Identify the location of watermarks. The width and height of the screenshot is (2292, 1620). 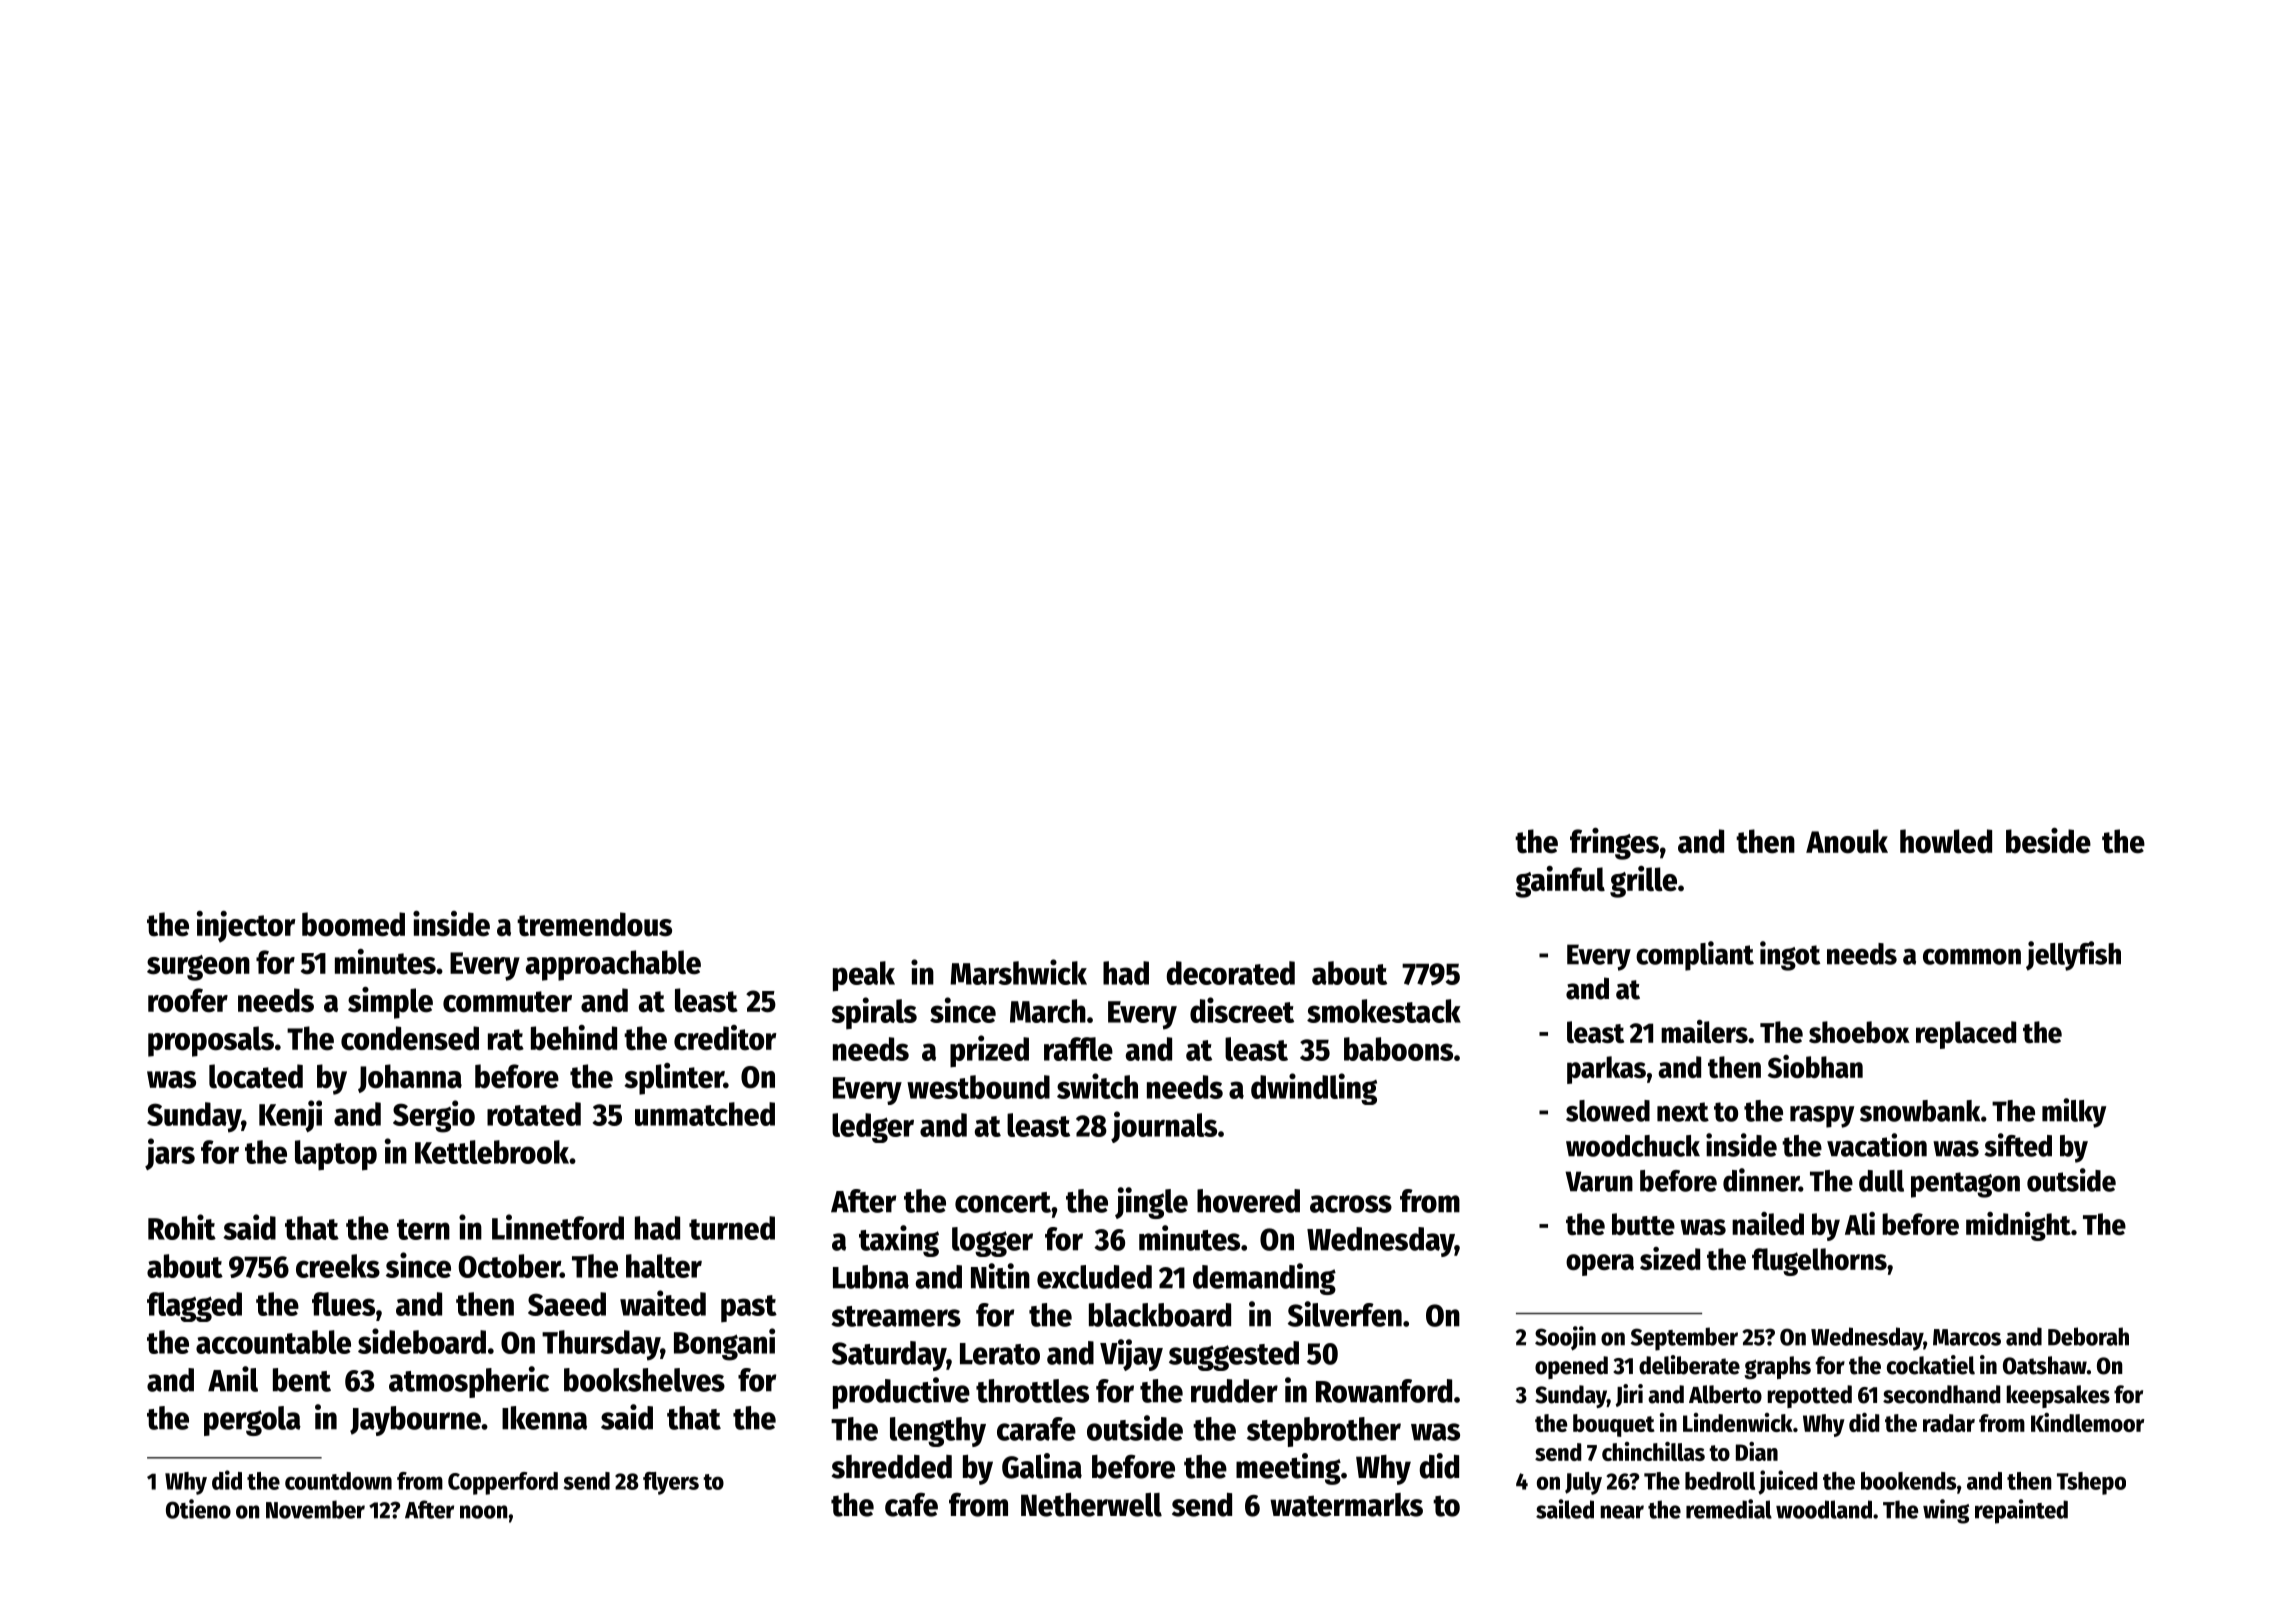
(1346, 1505).
